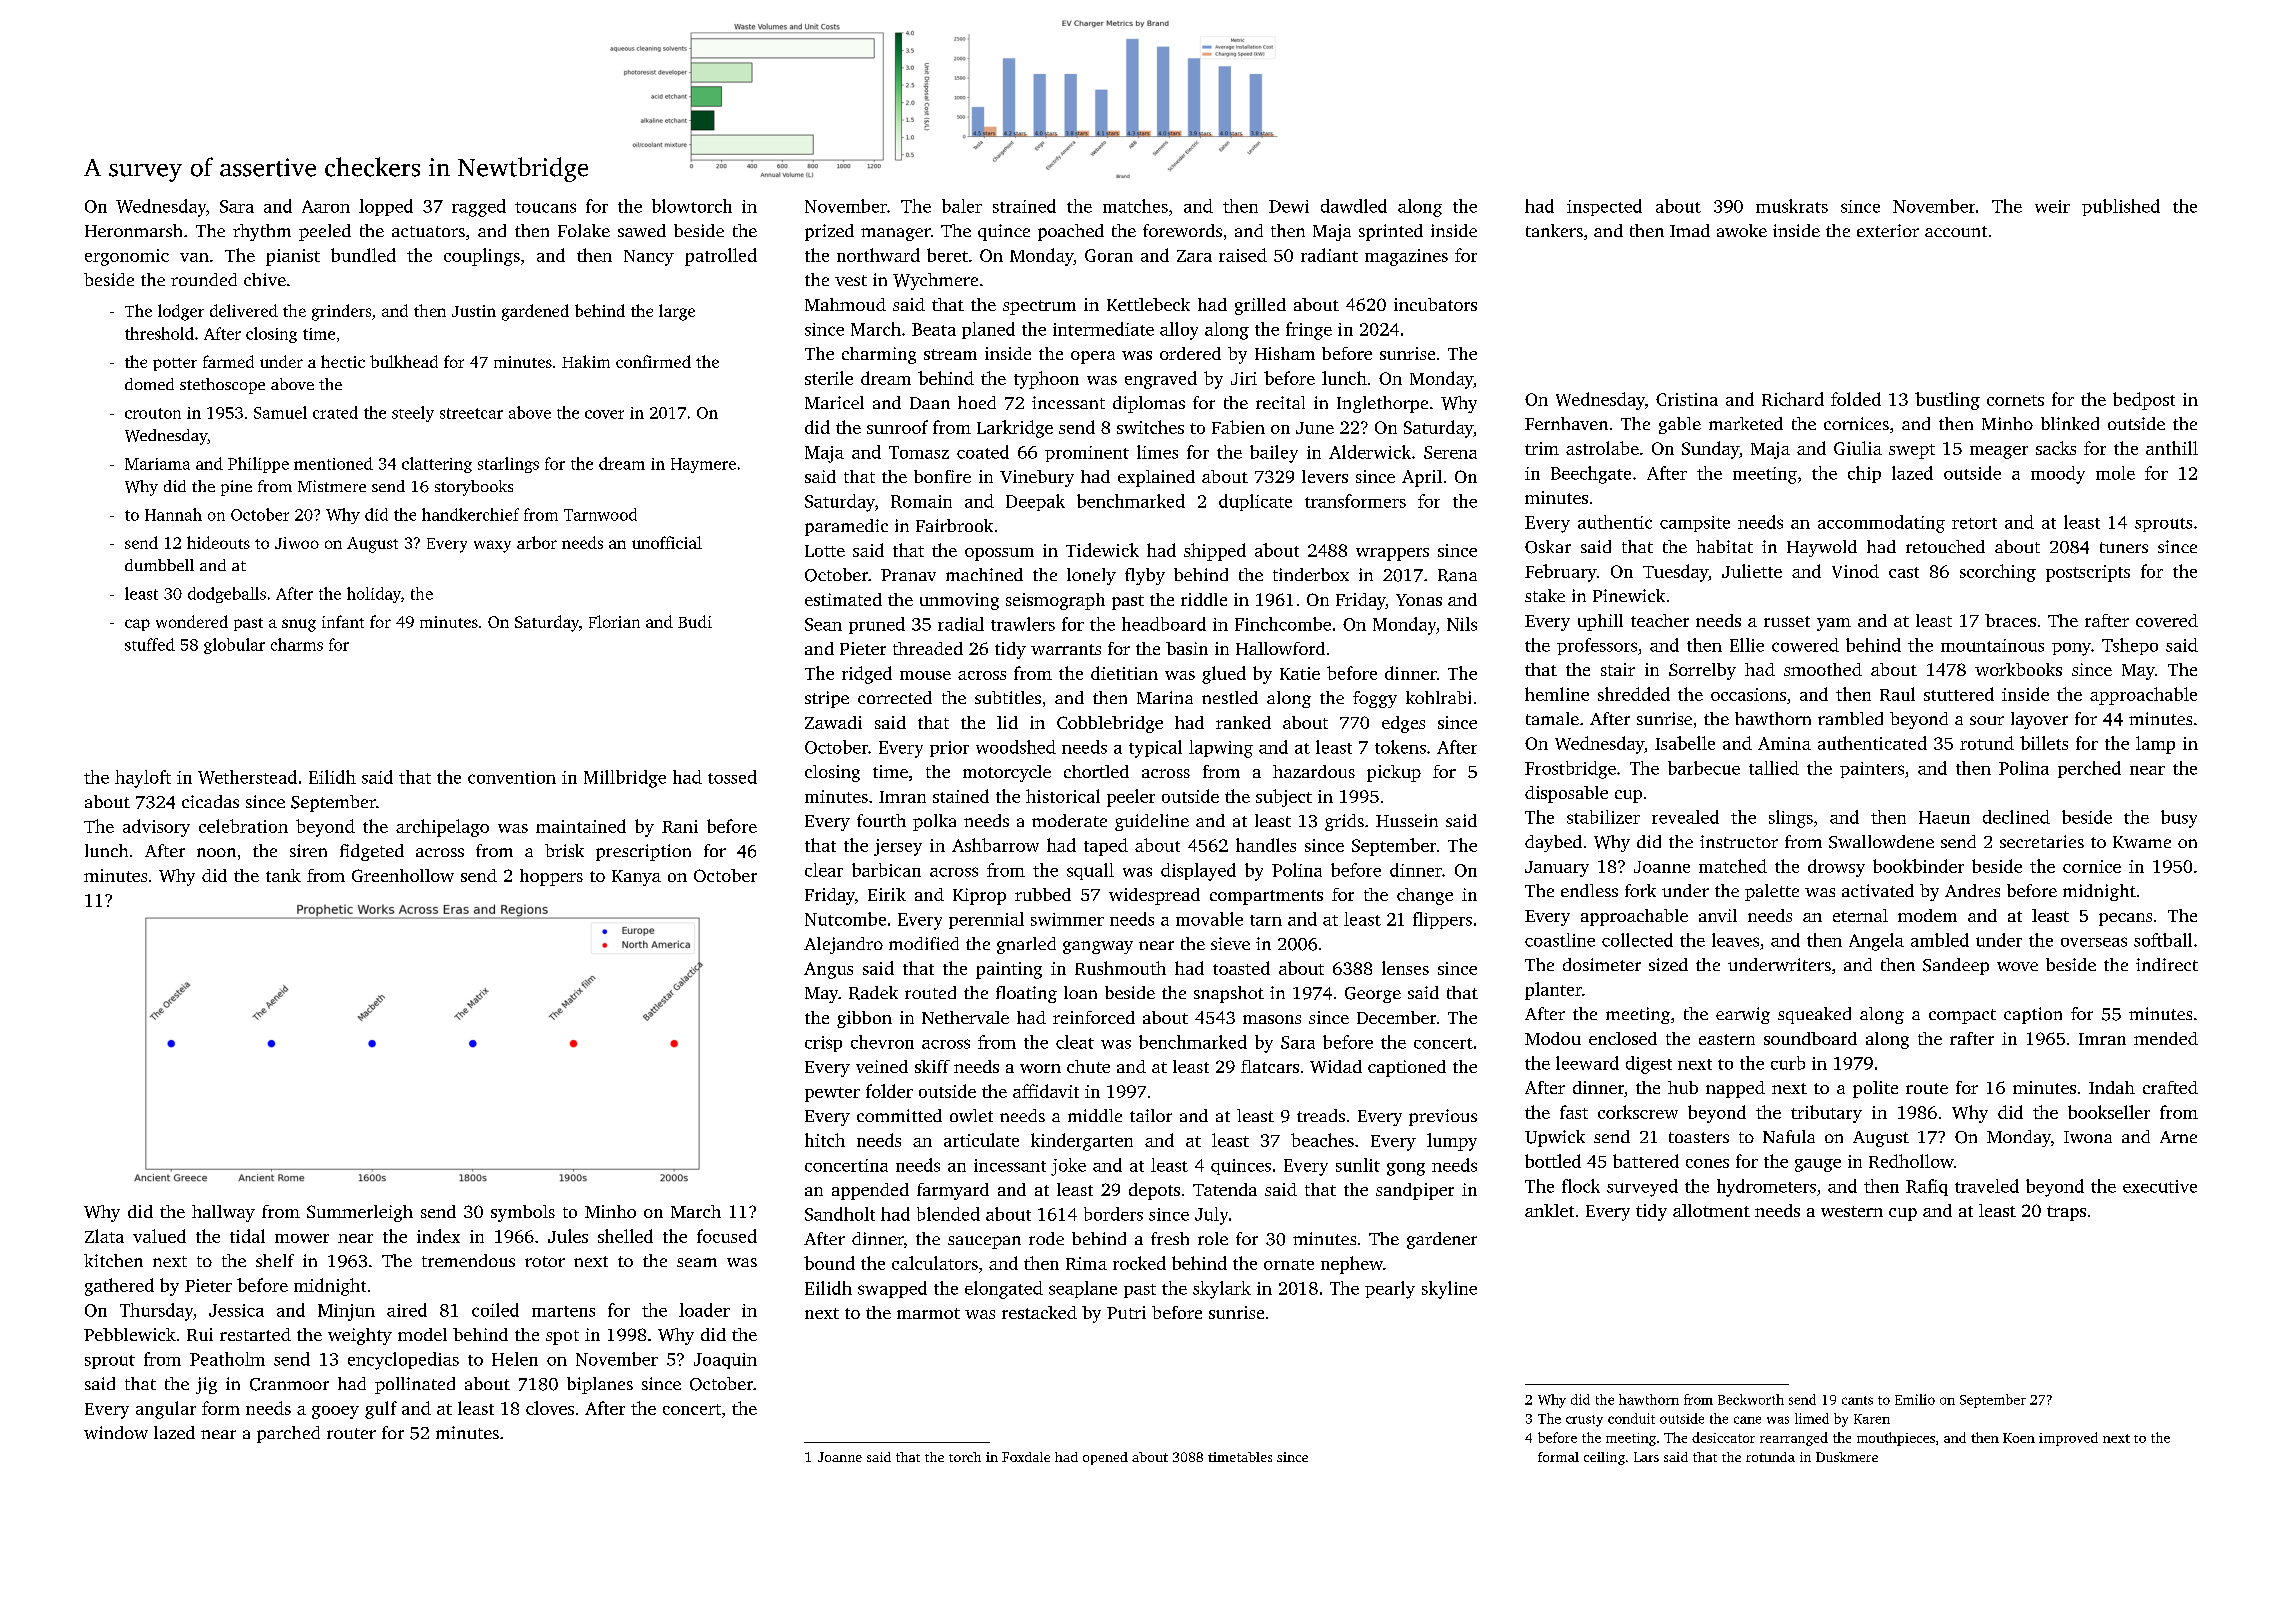 This document has width=2282, height=1614. What do you see at coordinates (550, 1408) in the document?
I see `cloves` at bounding box center [550, 1408].
